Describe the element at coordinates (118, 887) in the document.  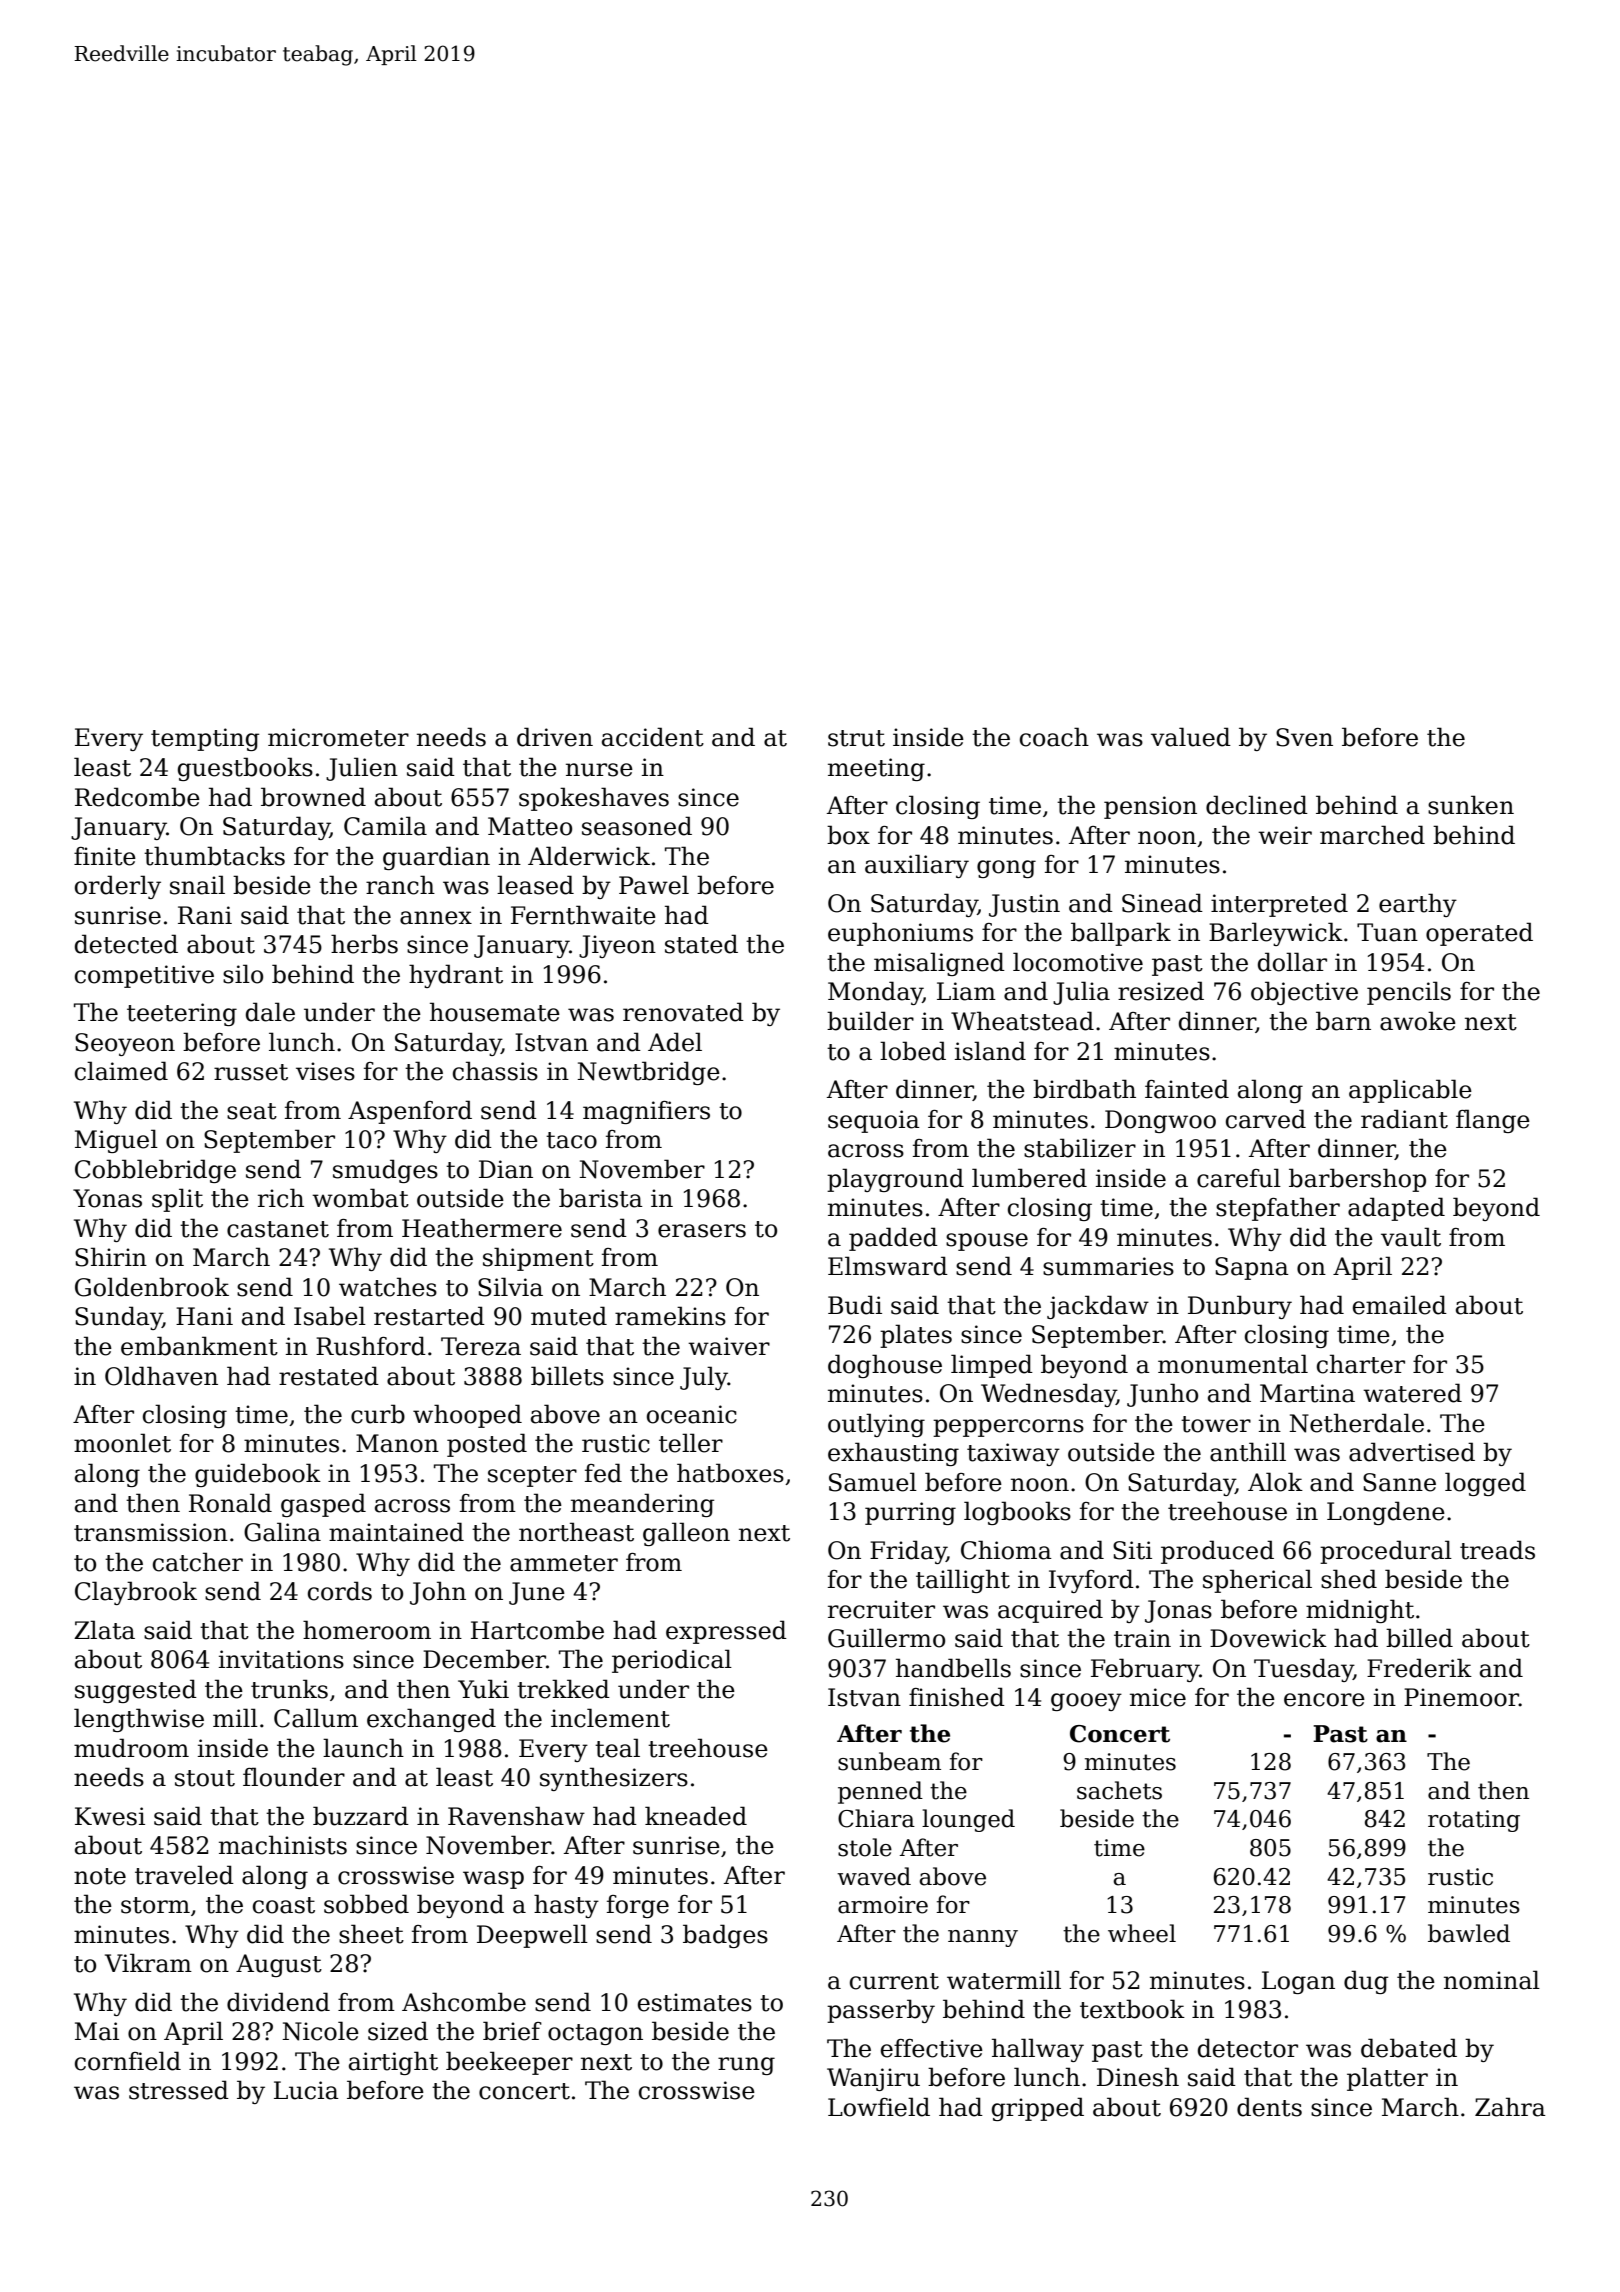
I see `orderly` at that location.
